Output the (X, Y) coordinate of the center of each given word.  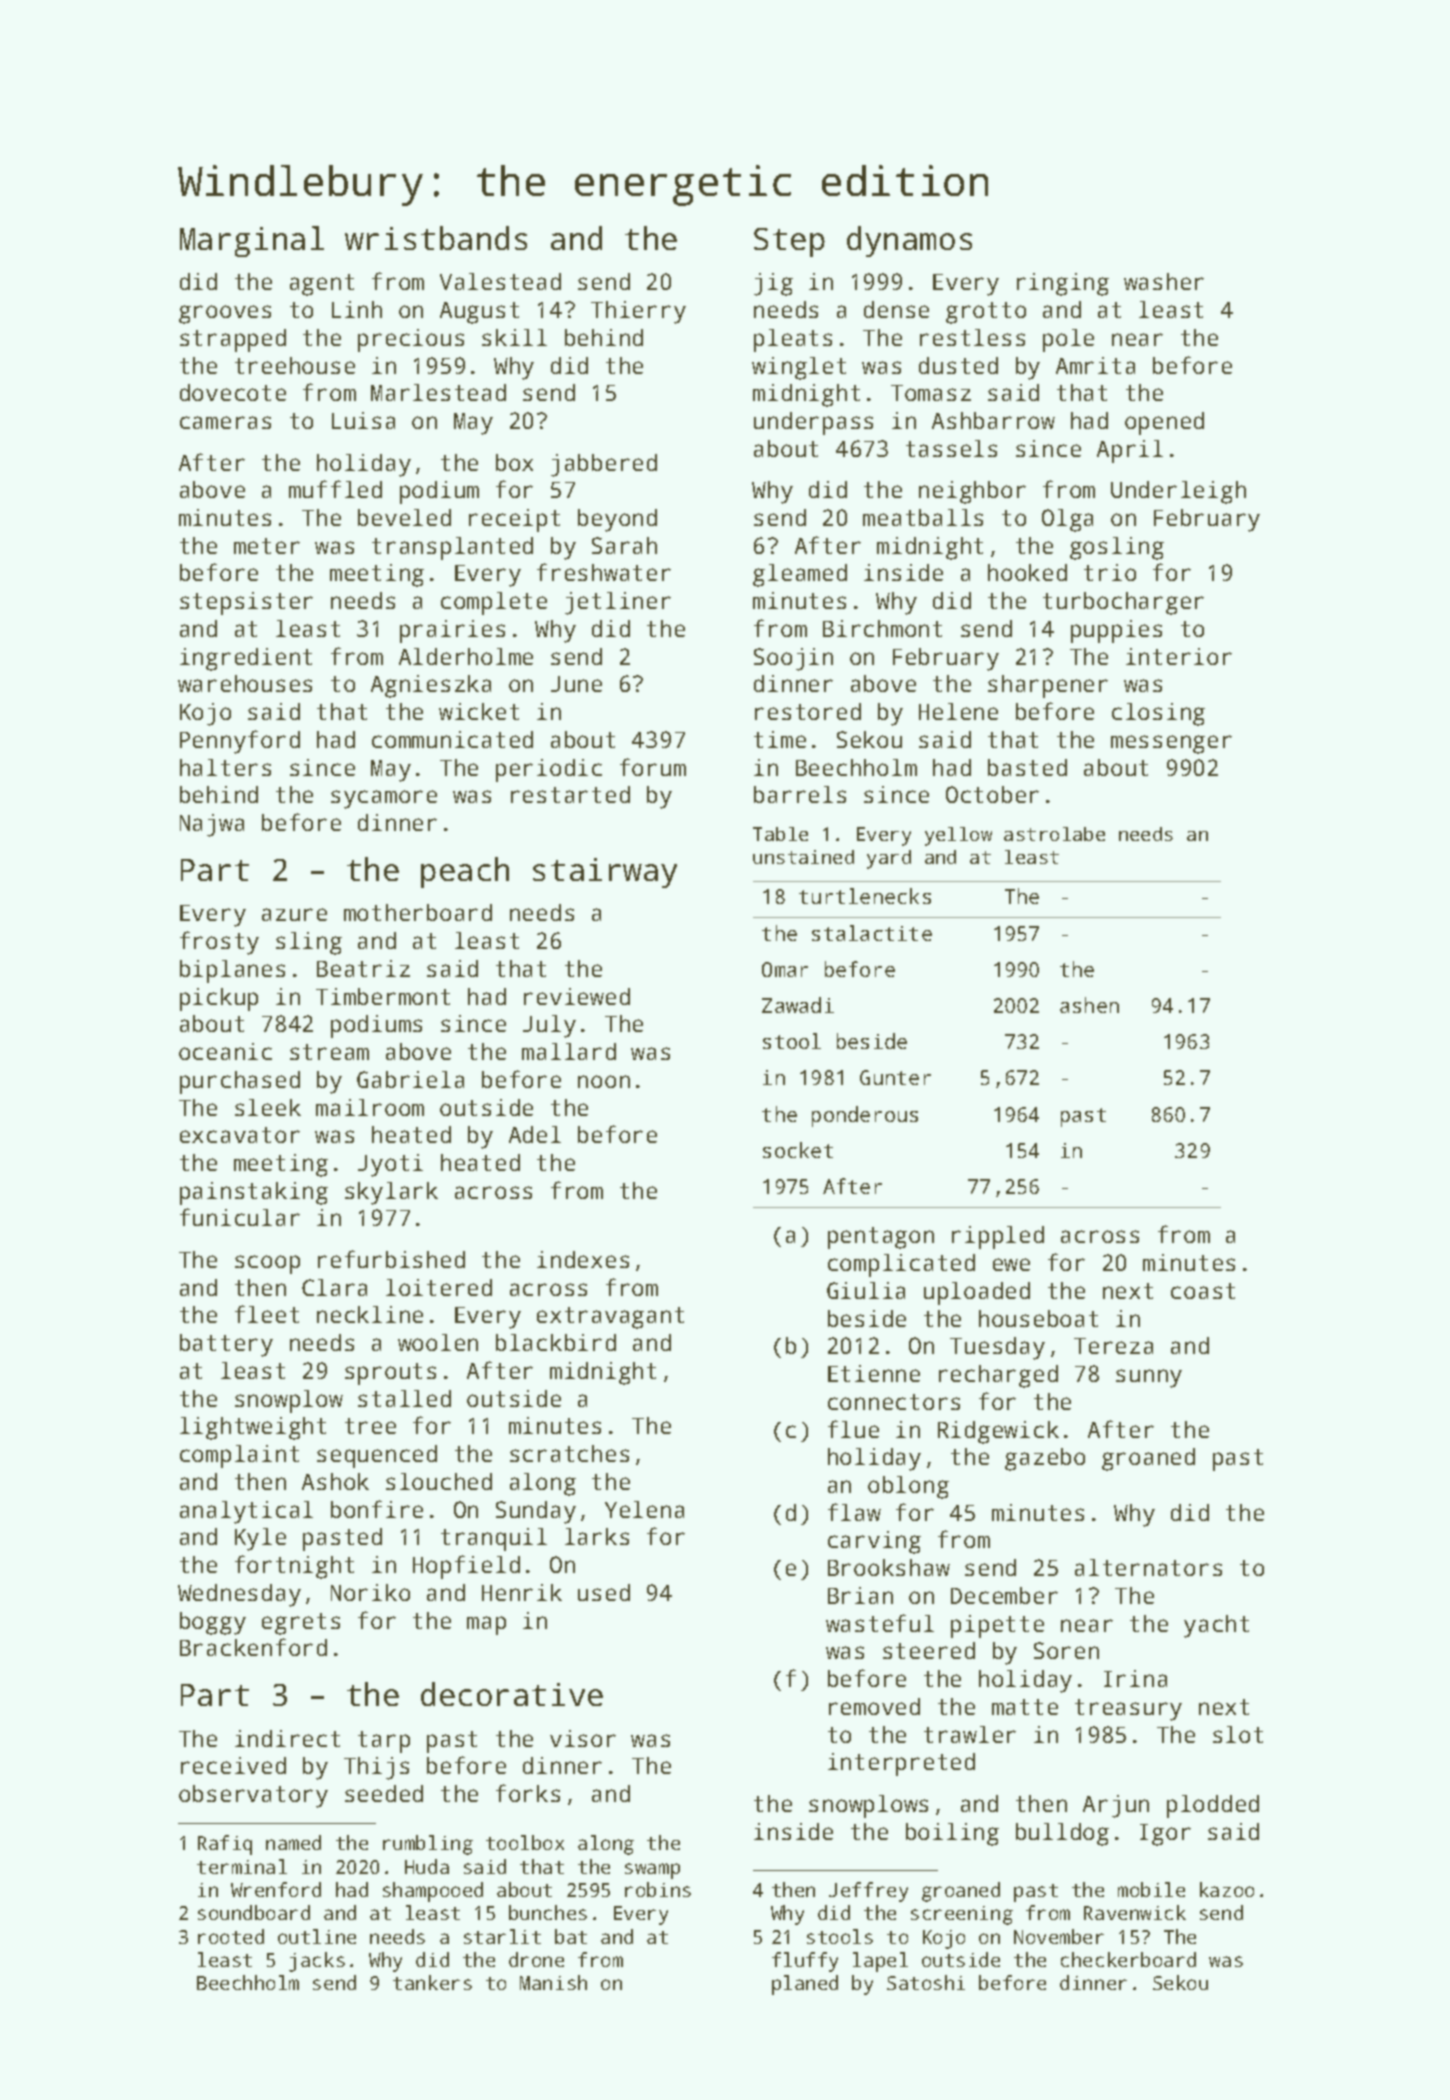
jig (773, 284)
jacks (317, 1962)
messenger (1171, 744)
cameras (225, 422)
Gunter (895, 1077)
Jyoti (390, 1165)
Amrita (1095, 365)
